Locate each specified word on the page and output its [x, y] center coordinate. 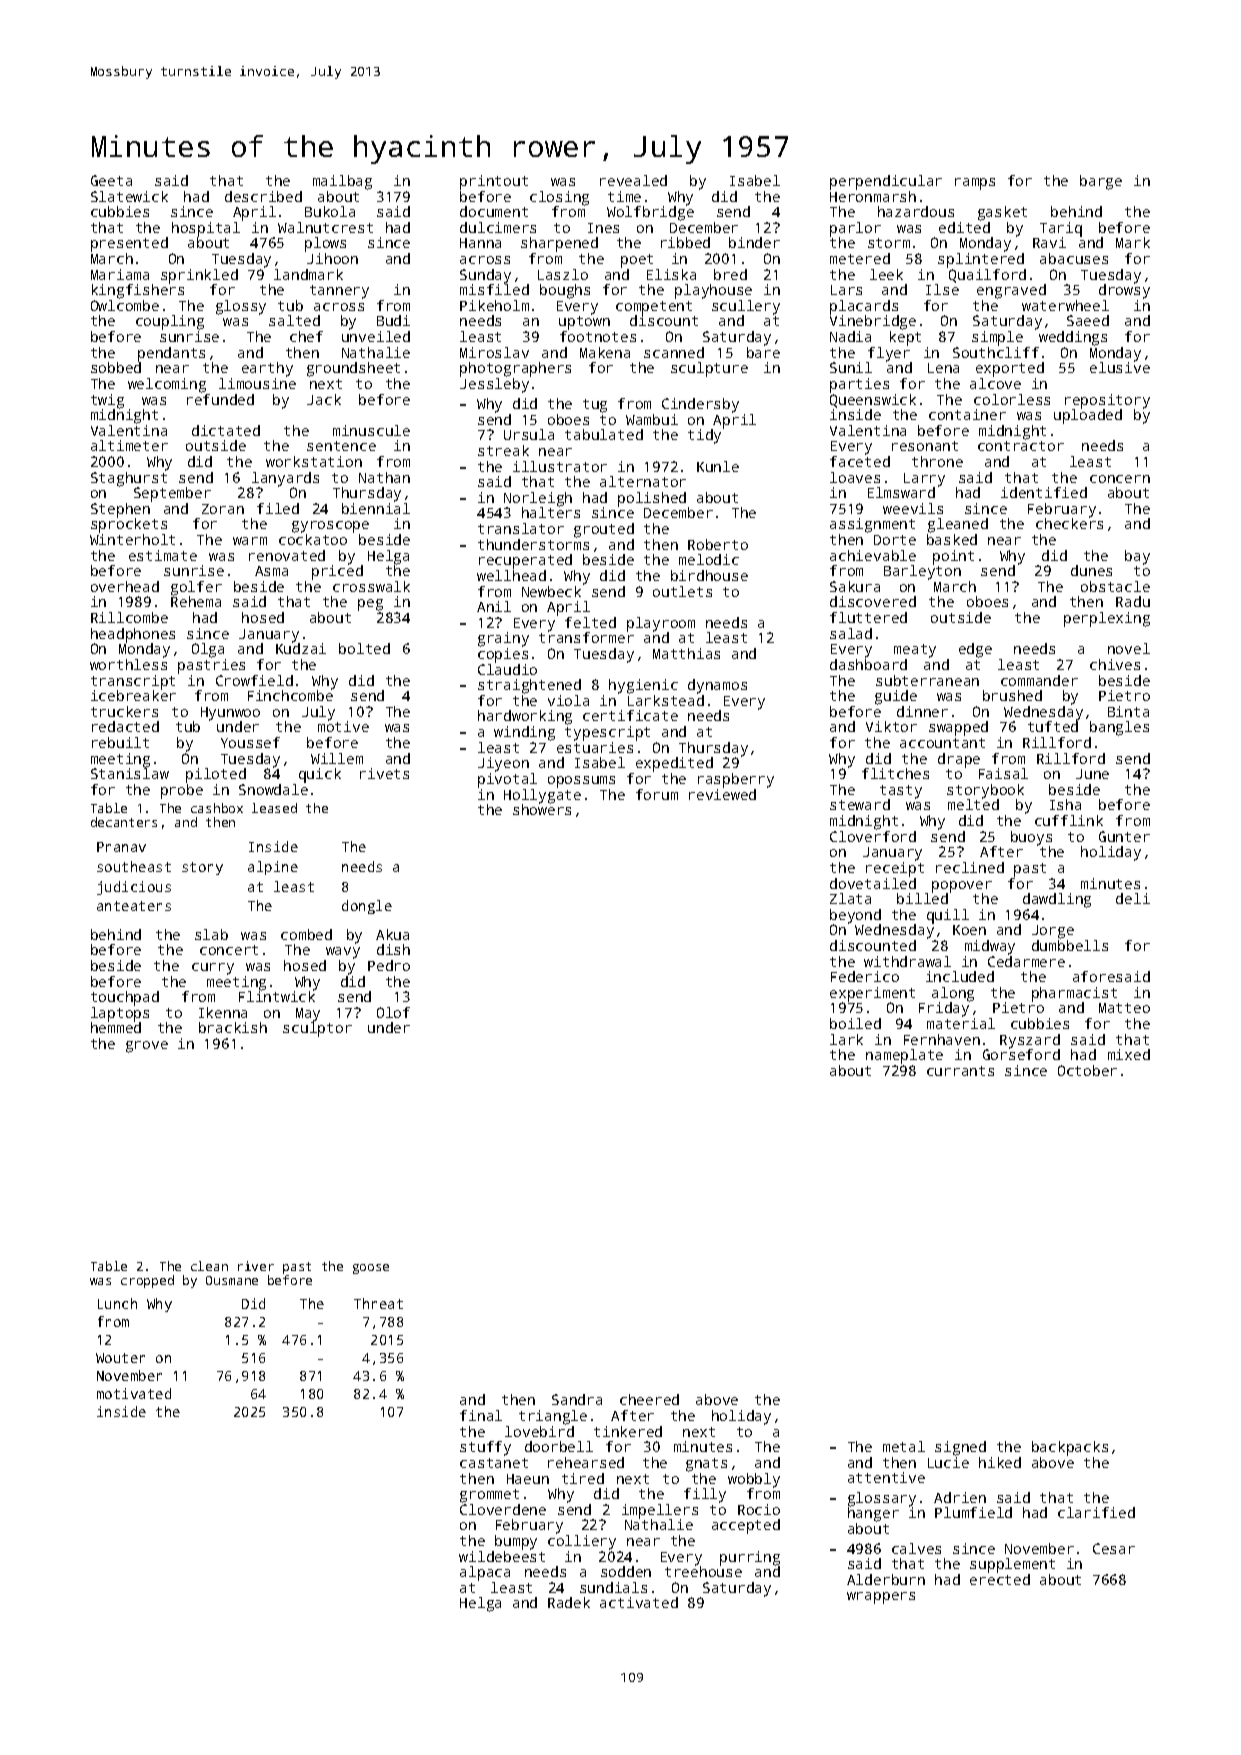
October [1087, 1070]
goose [371, 1269]
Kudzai [301, 648]
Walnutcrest [325, 227]
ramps [975, 184]
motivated [134, 1393]
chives [1115, 664]
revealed [633, 180]
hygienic [643, 686]
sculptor [317, 1029]
